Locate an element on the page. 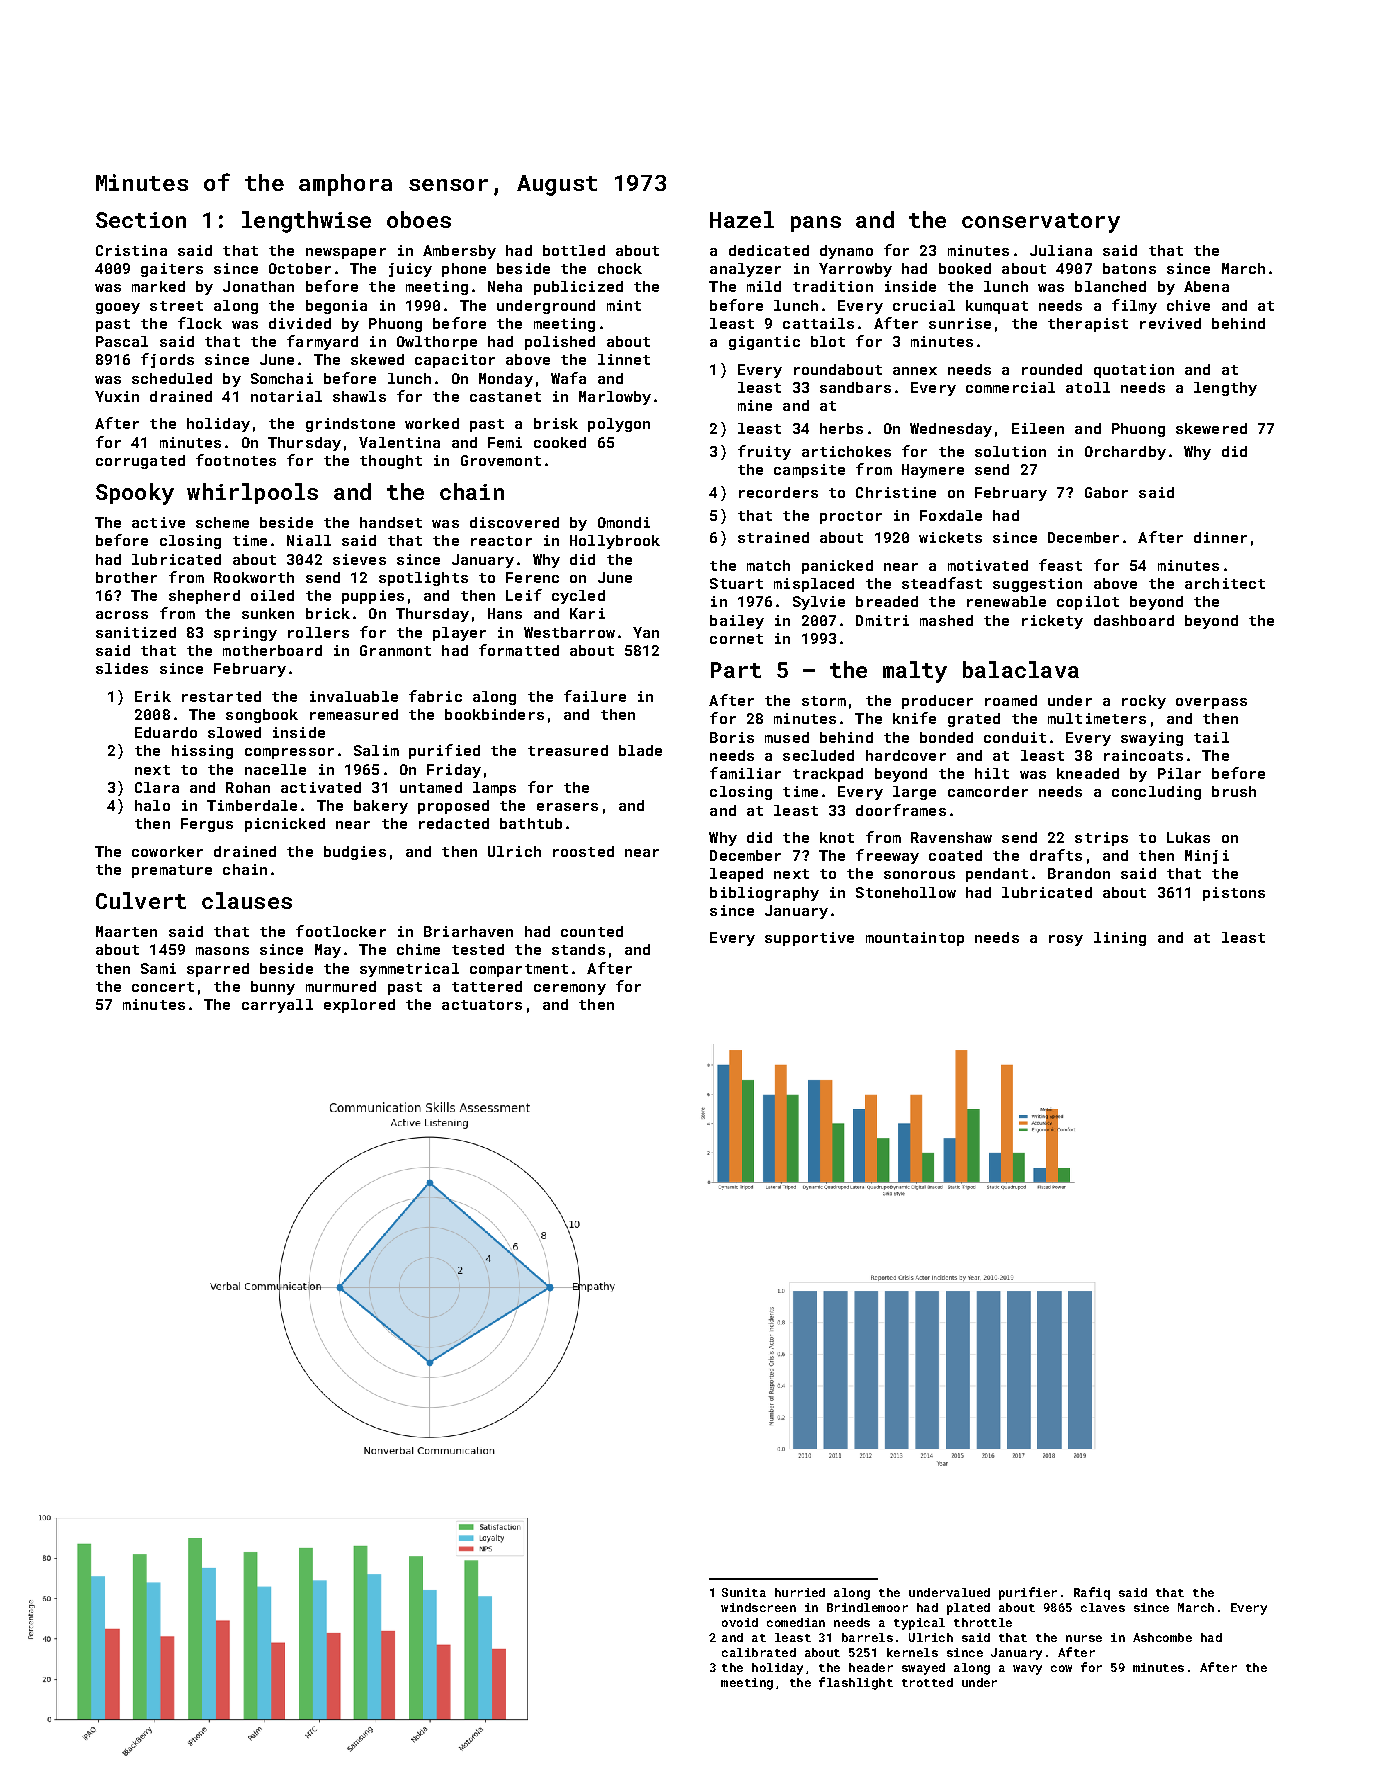 Image resolution: width=1379 pixels, height=1785 pixels. concert is located at coordinates (163, 987).
